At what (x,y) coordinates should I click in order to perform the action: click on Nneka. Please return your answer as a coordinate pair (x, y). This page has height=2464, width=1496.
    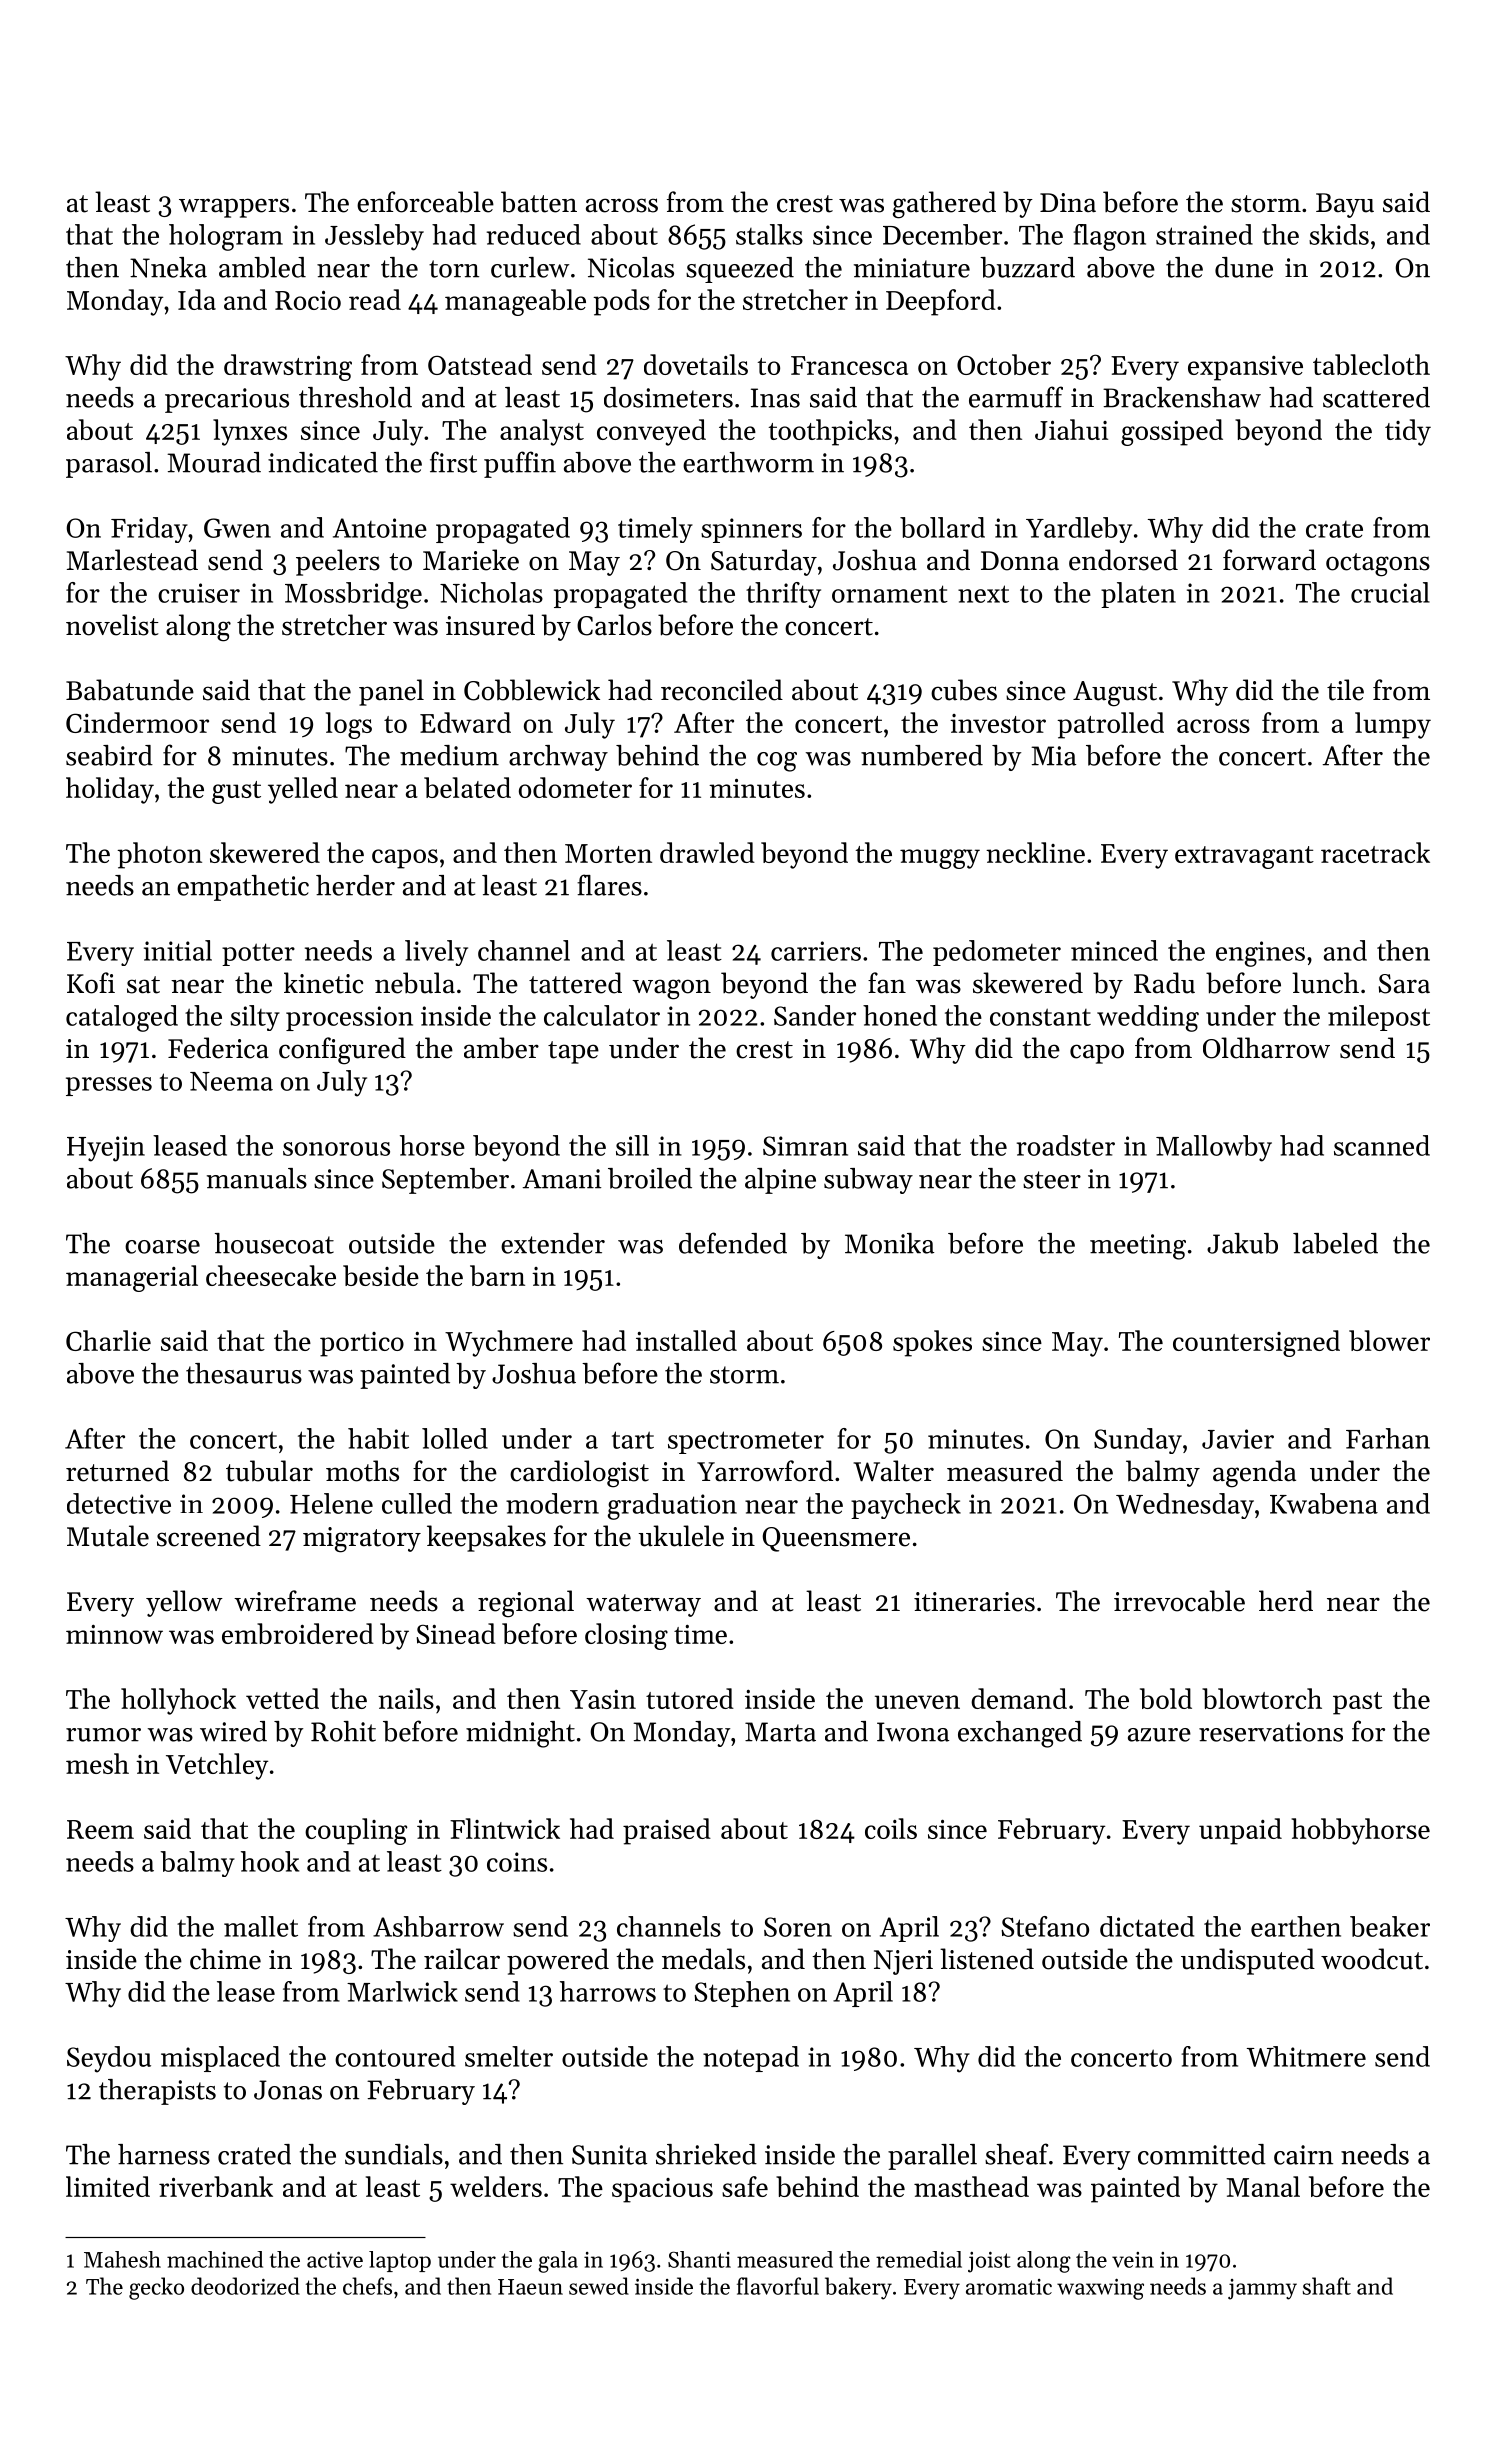
    Looking at the image, I should click on (168, 267).
